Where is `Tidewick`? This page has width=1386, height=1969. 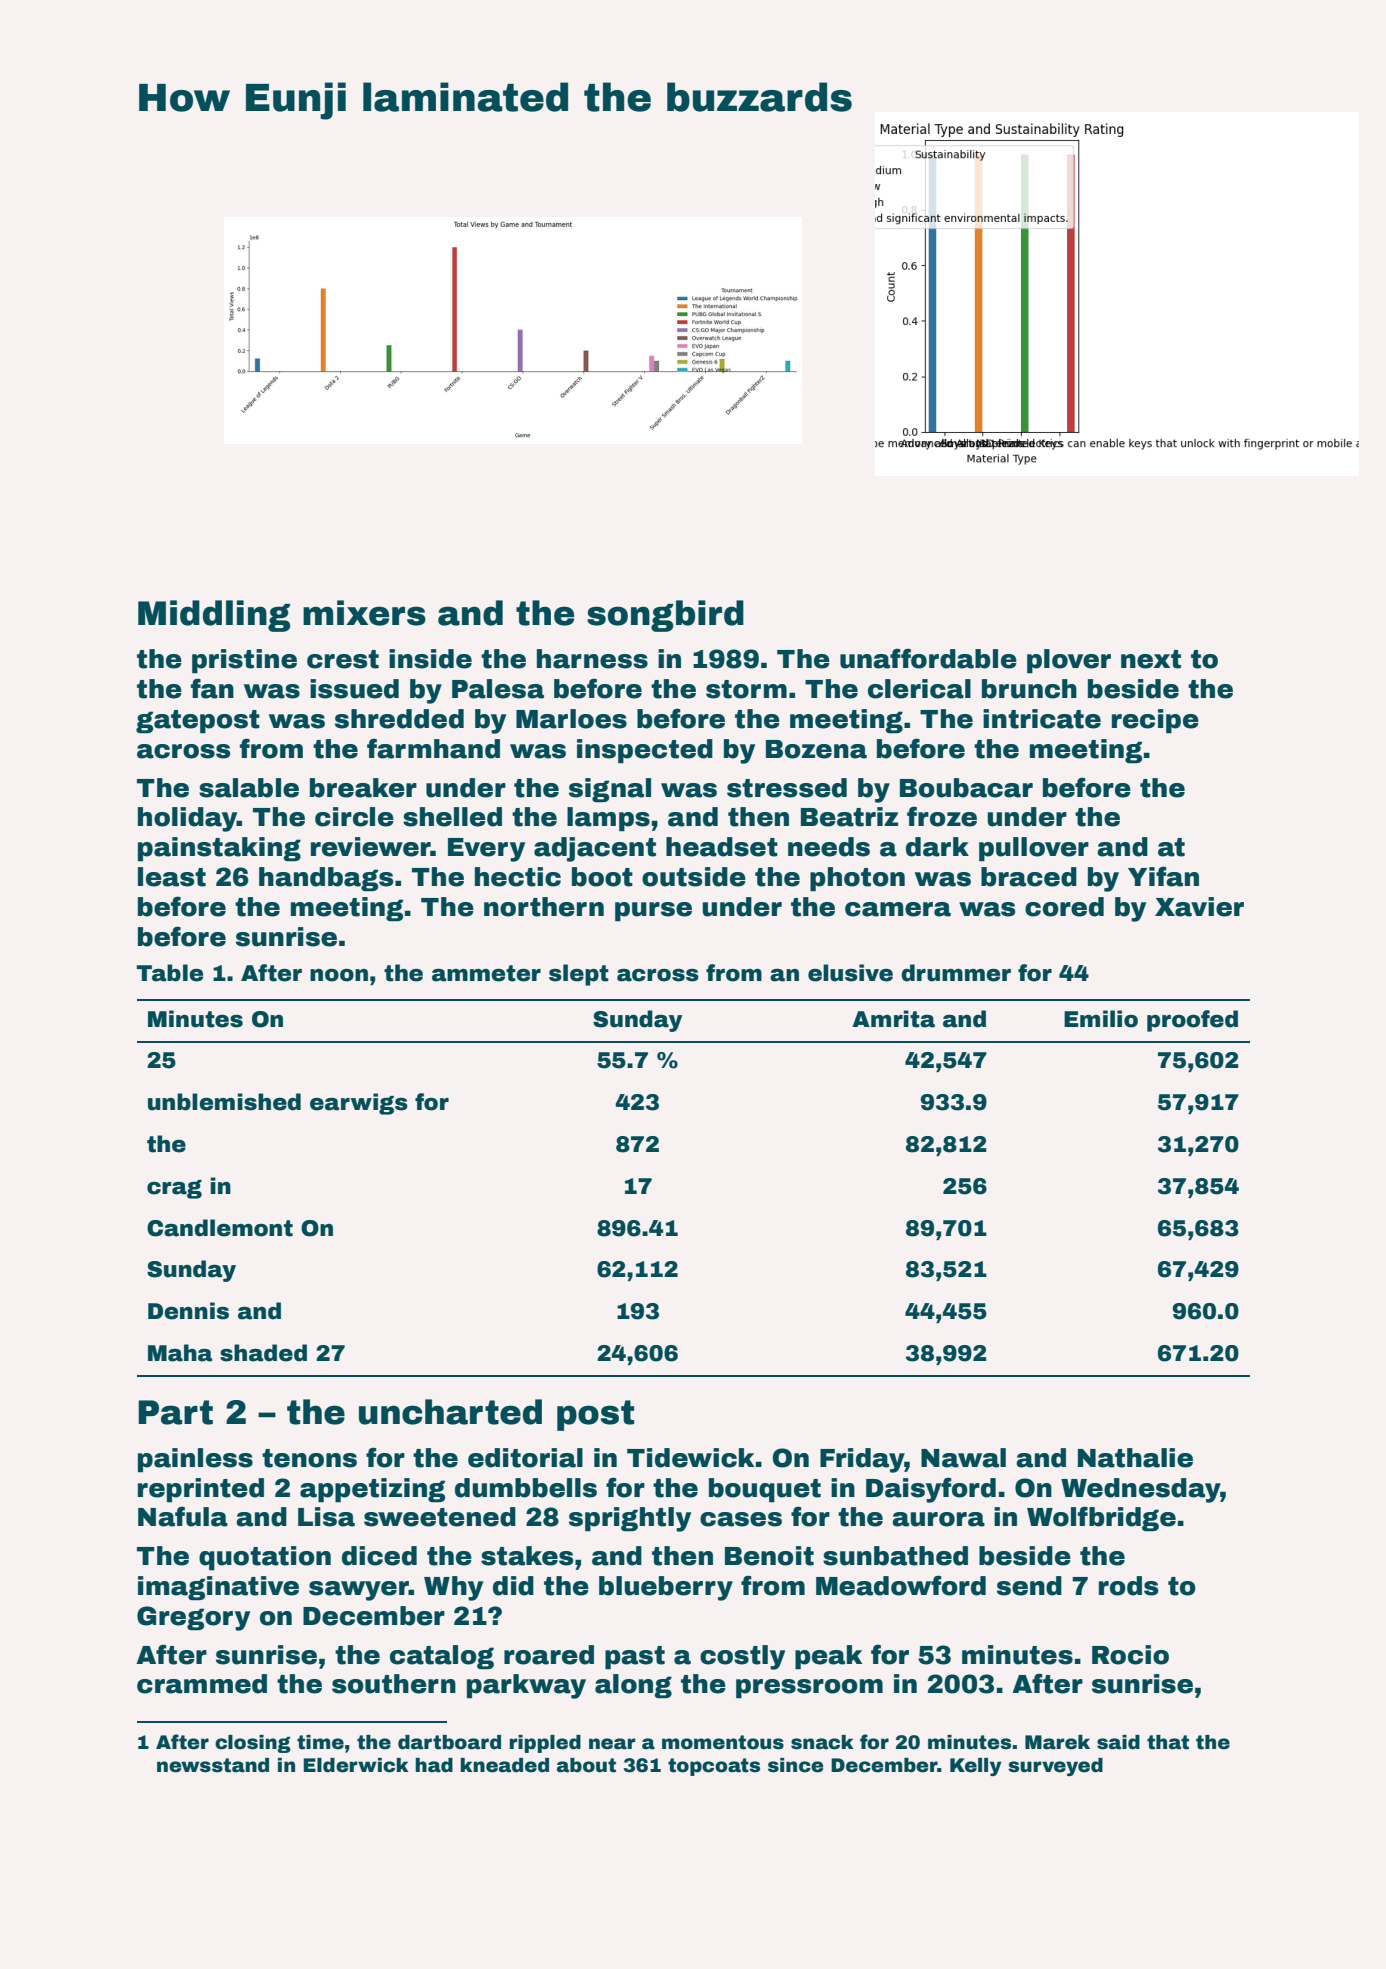 Tidewick is located at coordinates (690, 1458).
